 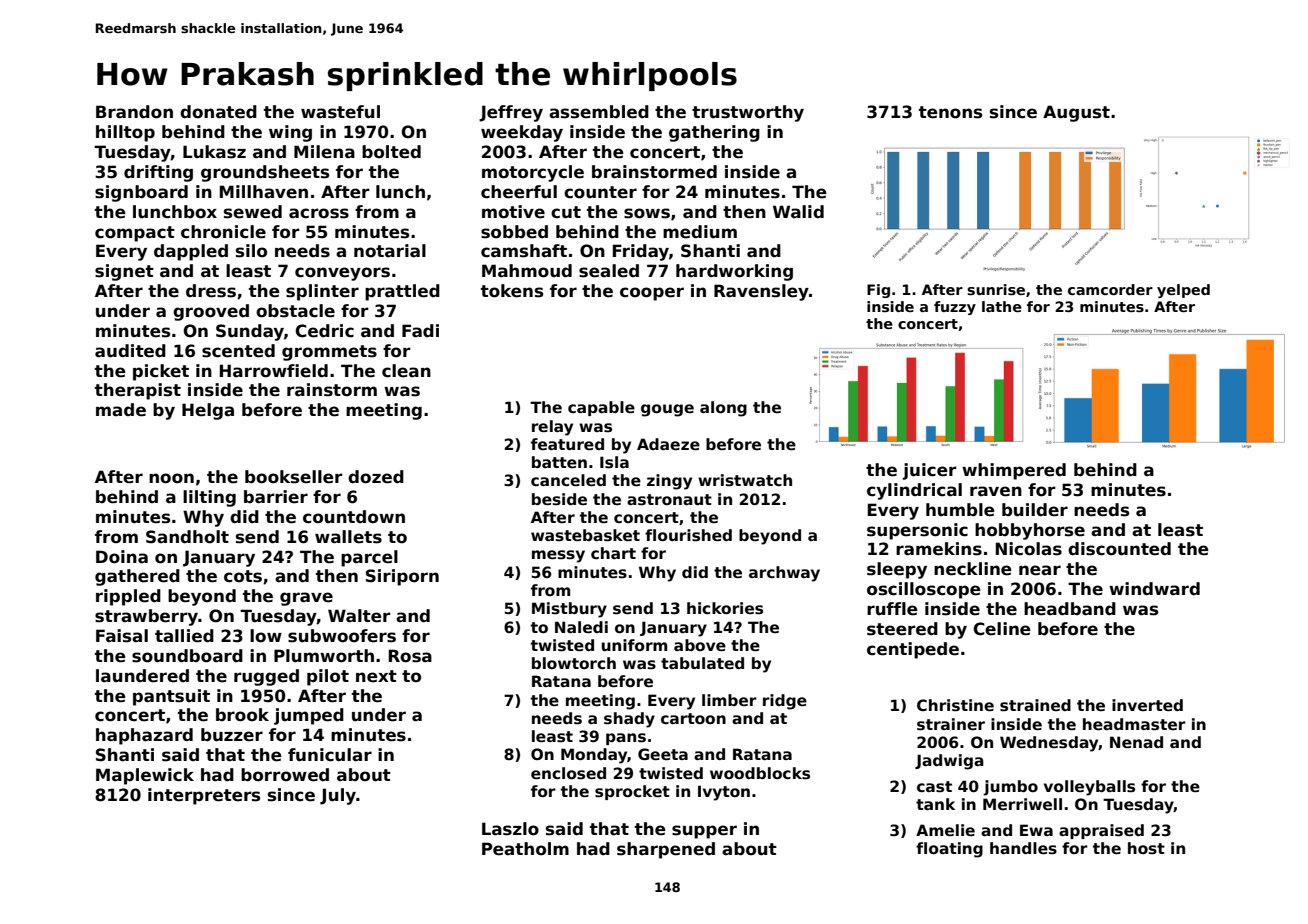 I want to click on sewed, so click(x=253, y=212).
